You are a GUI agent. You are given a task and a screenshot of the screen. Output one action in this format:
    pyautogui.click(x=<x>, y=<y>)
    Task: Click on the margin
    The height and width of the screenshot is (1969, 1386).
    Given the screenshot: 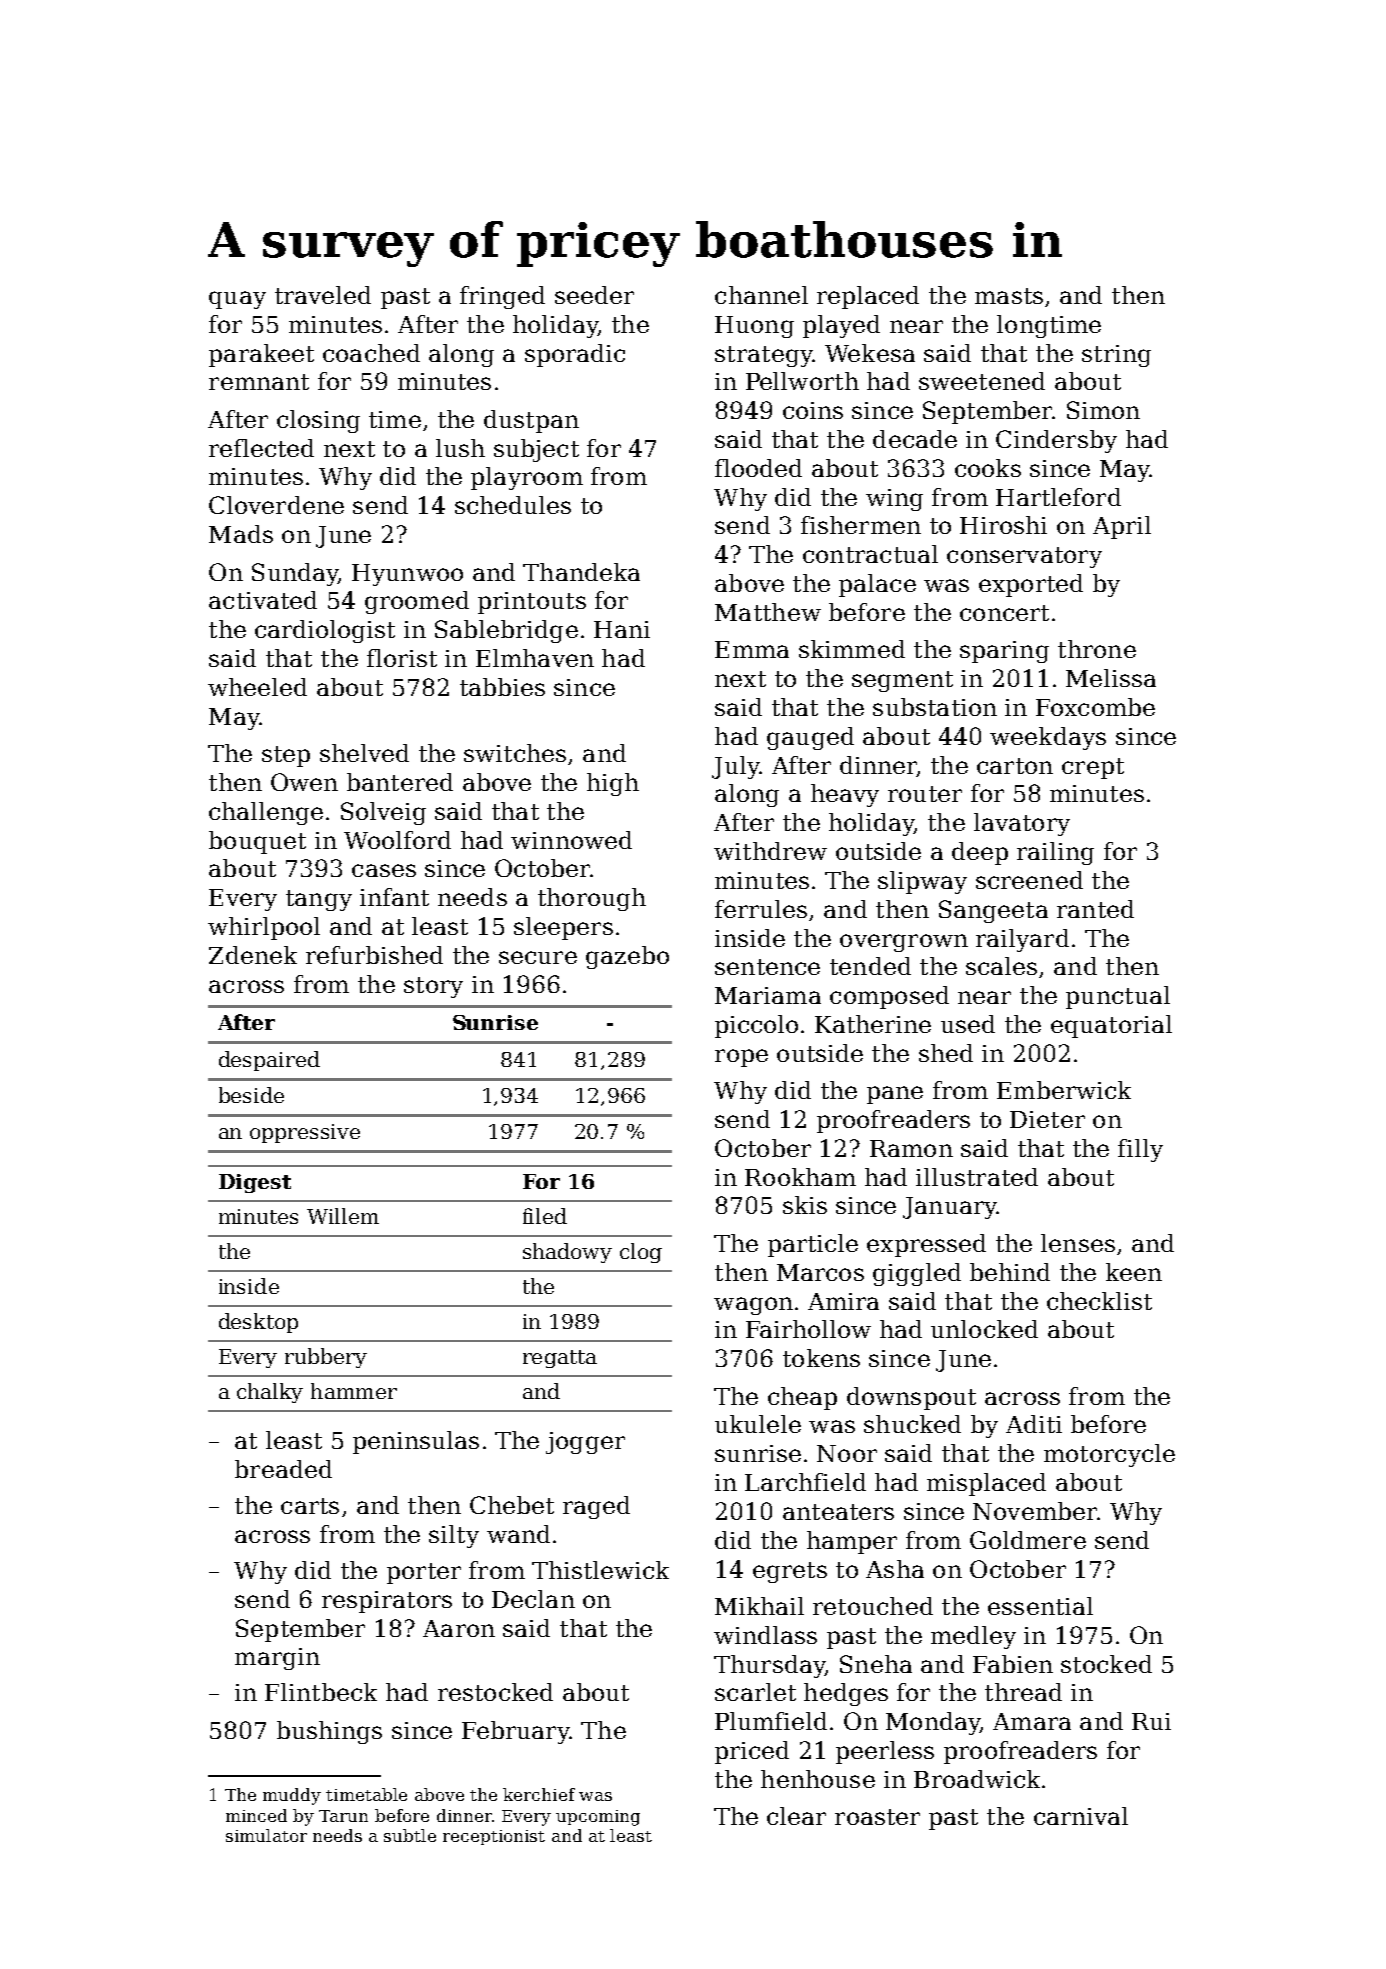 What is the action you would take?
    pyautogui.click(x=277, y=1659)
